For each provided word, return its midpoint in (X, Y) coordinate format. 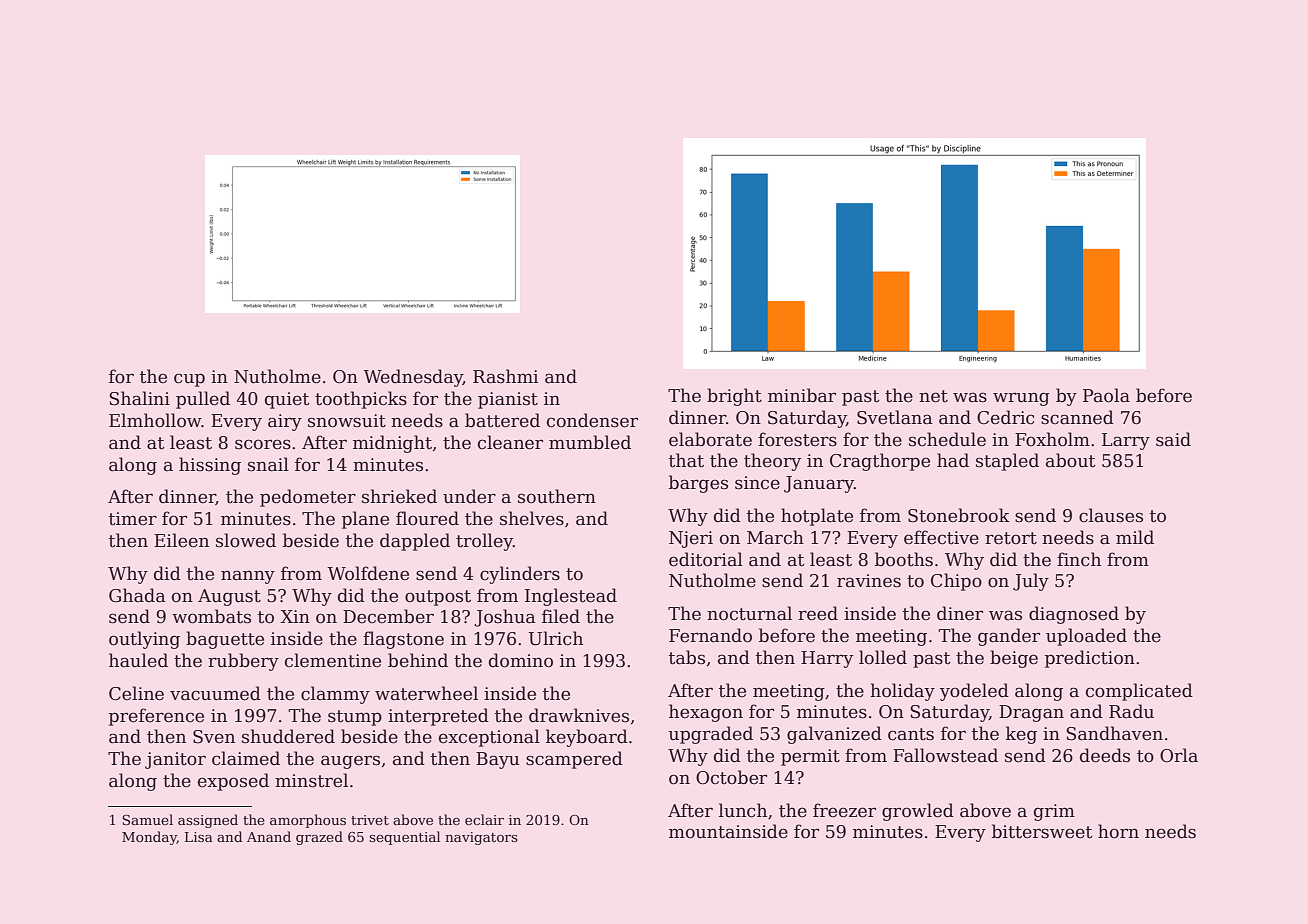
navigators (481, 838)
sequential (404, 838)
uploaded (1086, 637)
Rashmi (505, 376)
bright (734, 397)
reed (818, 613)
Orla (1179, 755)
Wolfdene (368, 573)
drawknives (579, 715)
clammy (335, 695)
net (933, 396)
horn (1118, 831)
